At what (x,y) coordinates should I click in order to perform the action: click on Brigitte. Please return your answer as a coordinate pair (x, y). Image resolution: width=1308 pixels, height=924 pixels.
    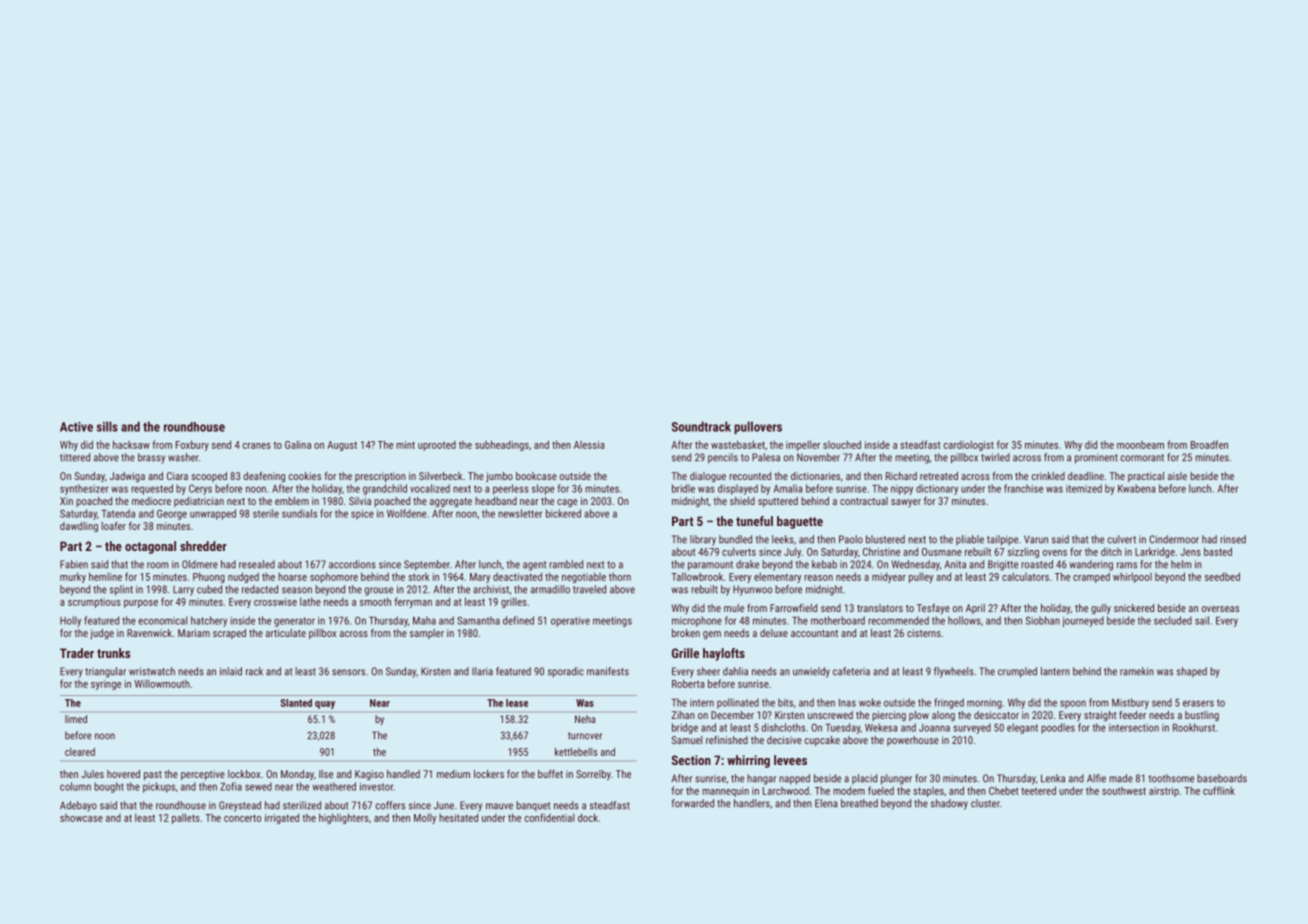
    Looking at the image, I should click on (1003, 565).
